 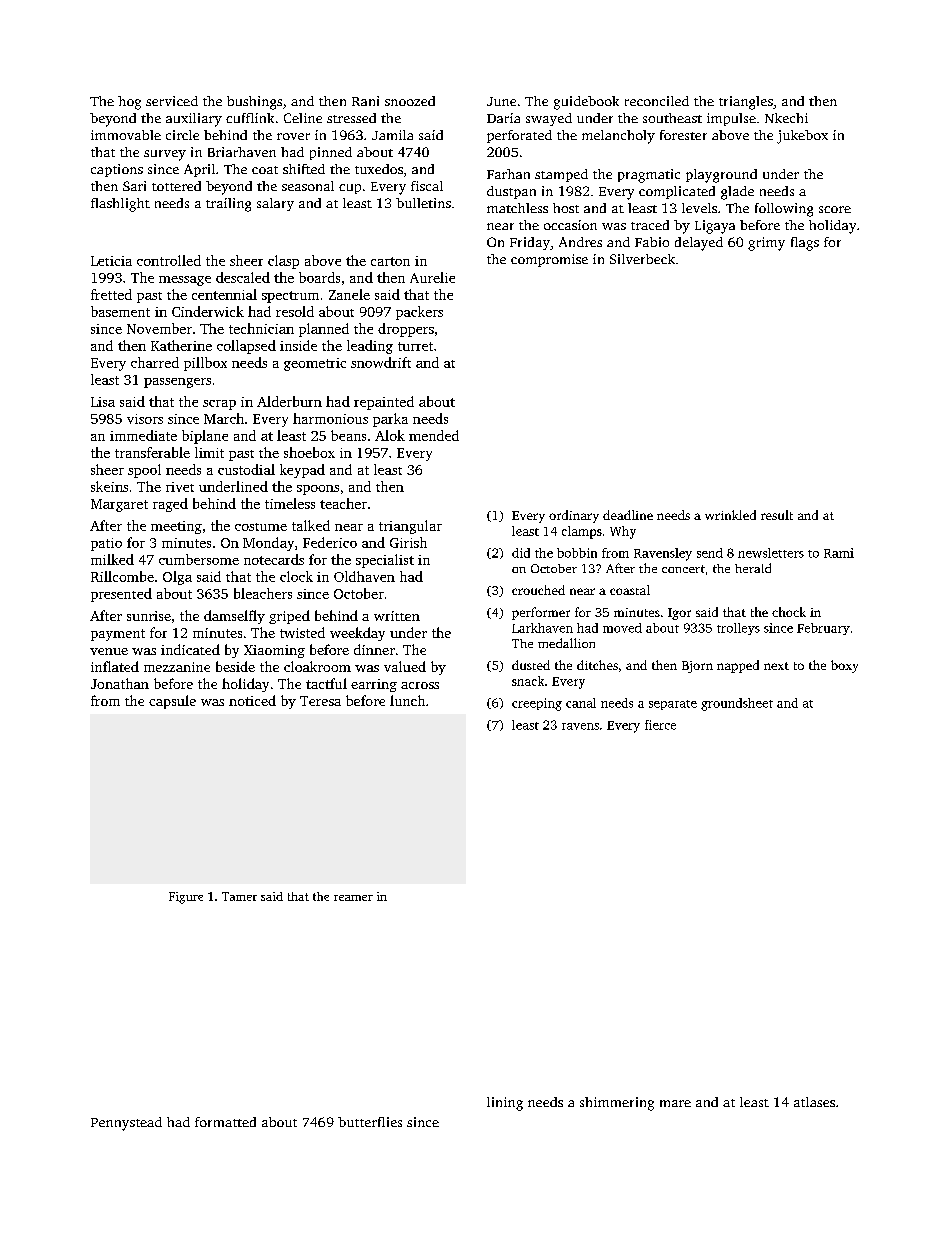 What do you see at coordinates (129, 103) in the document?
I see `hog` at bounding box center [129, 103].
